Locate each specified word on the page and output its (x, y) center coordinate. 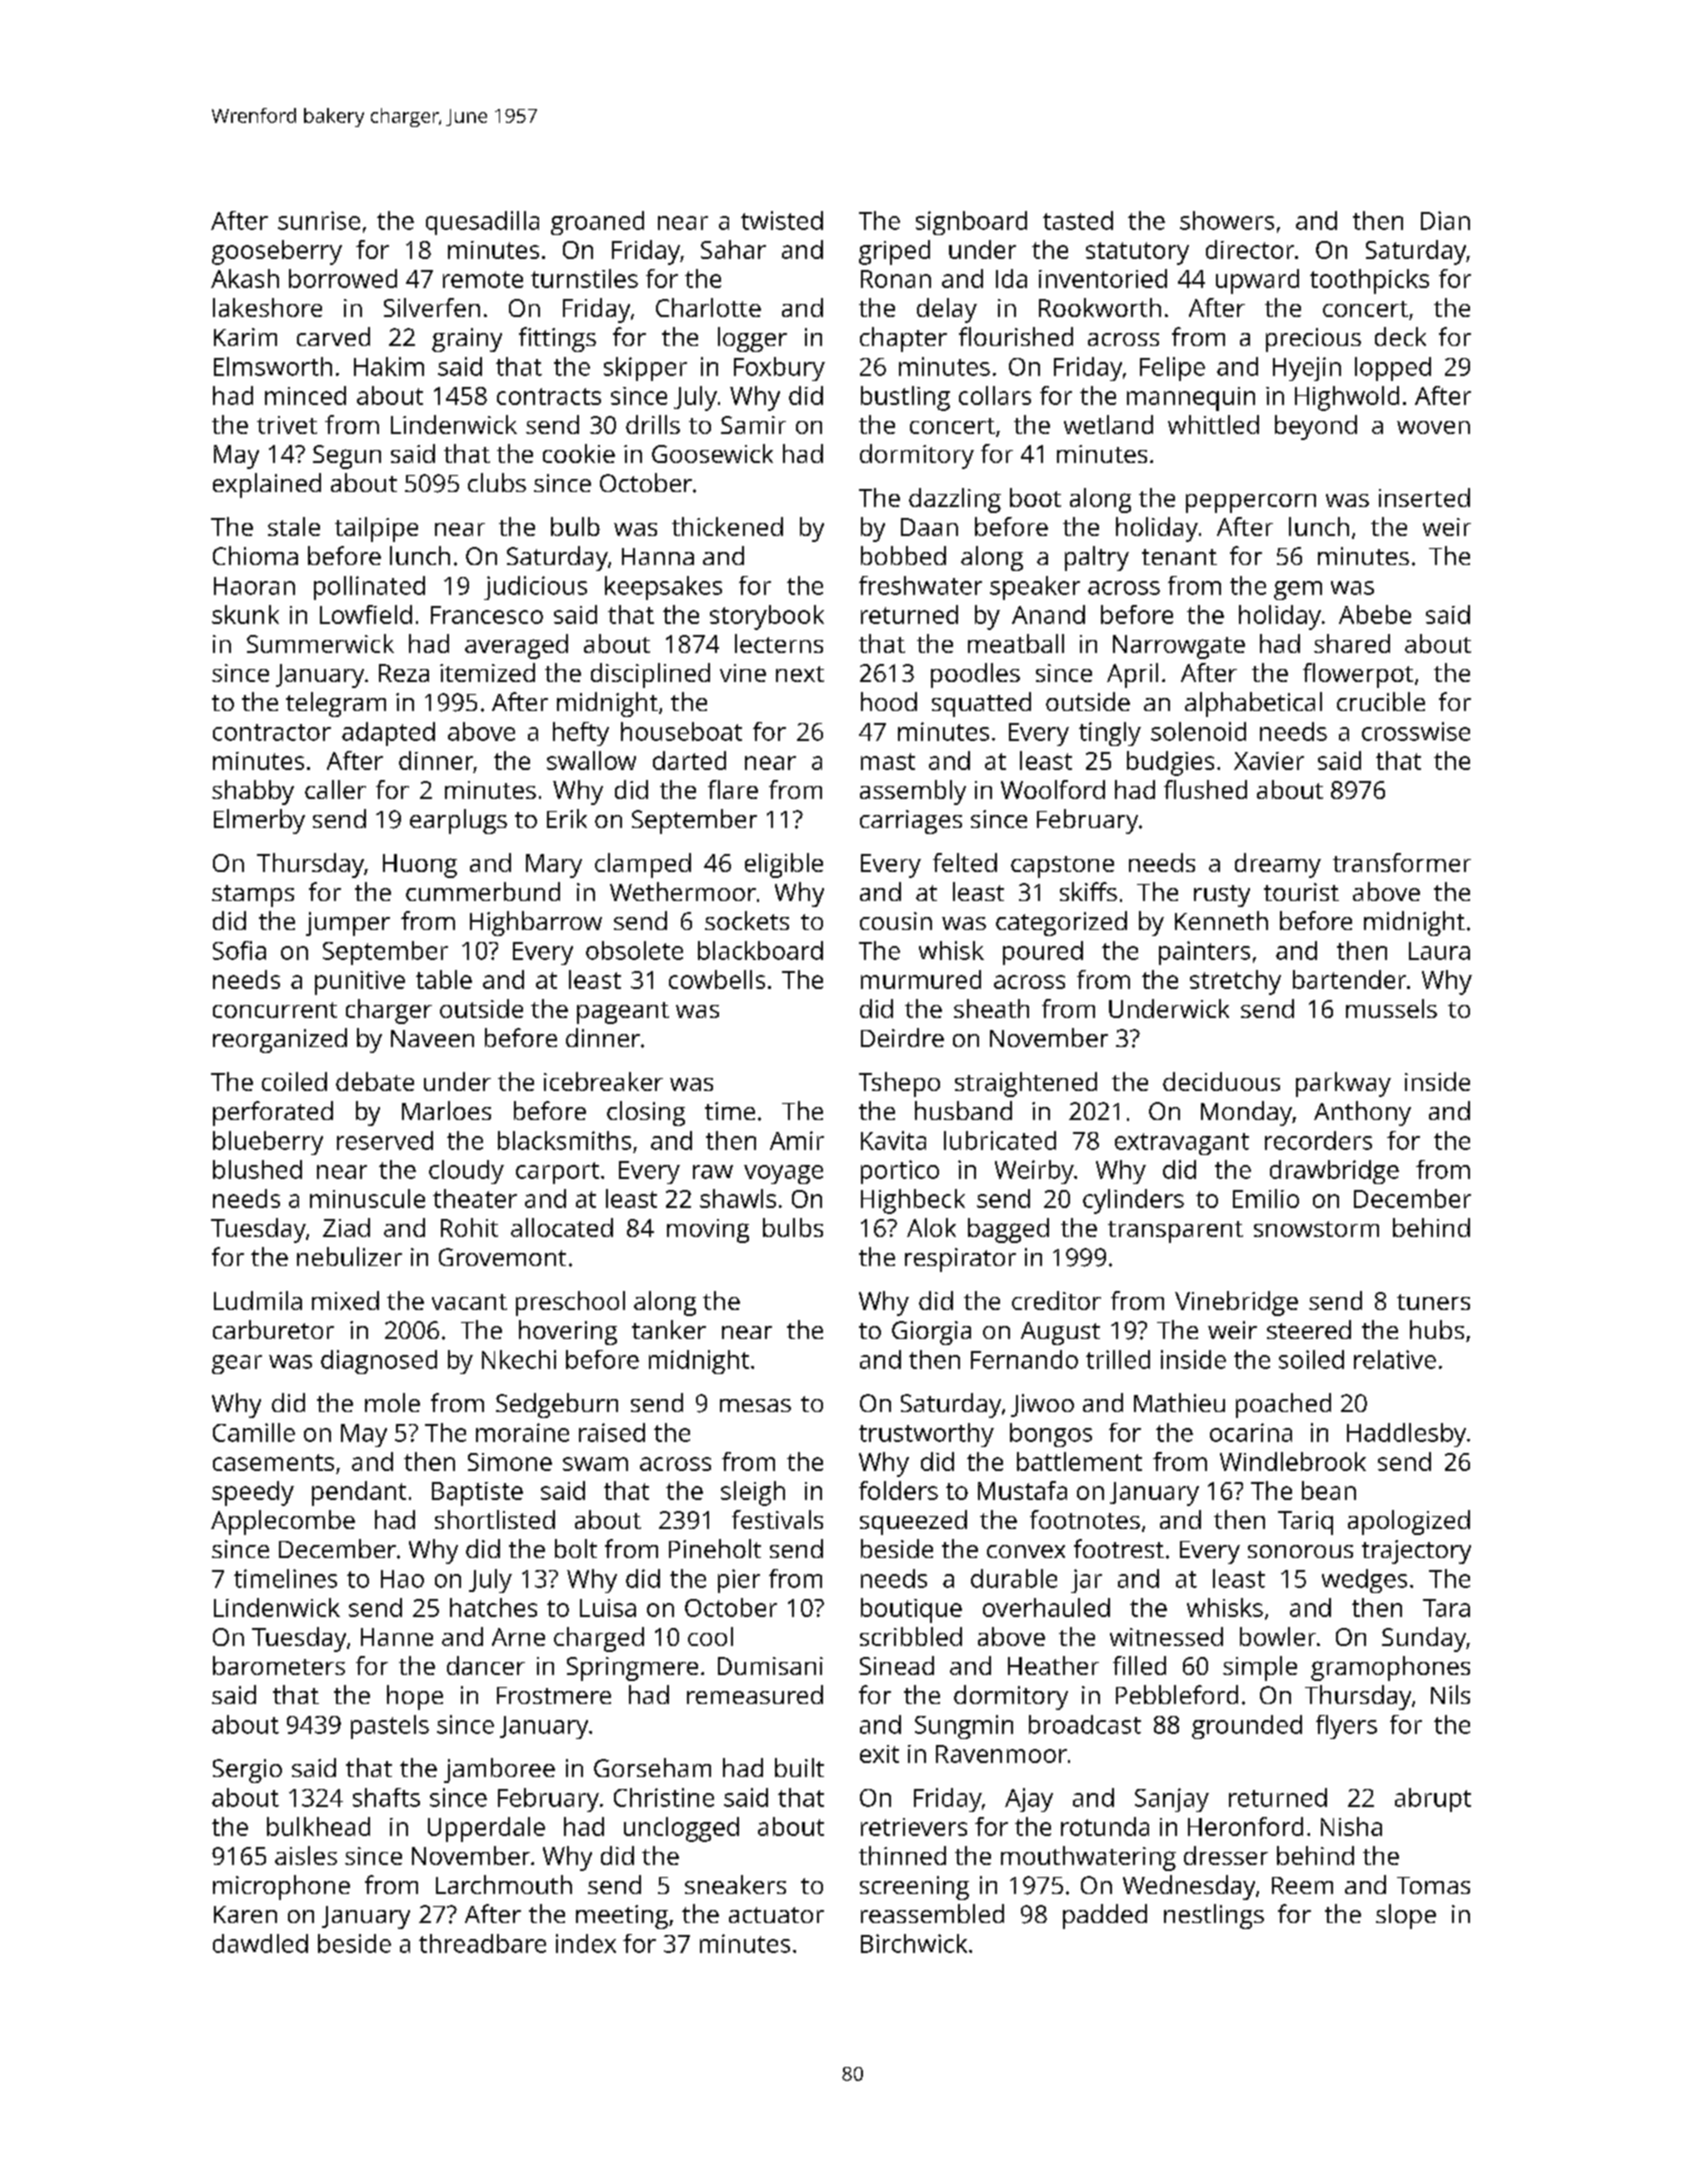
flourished (1016, 336)
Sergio (247, 1771)
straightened (1026, 1084)
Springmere (632, 1669)
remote (483, 279)
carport (557, 1173)
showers (1227, 220)
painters (1204, 953)
